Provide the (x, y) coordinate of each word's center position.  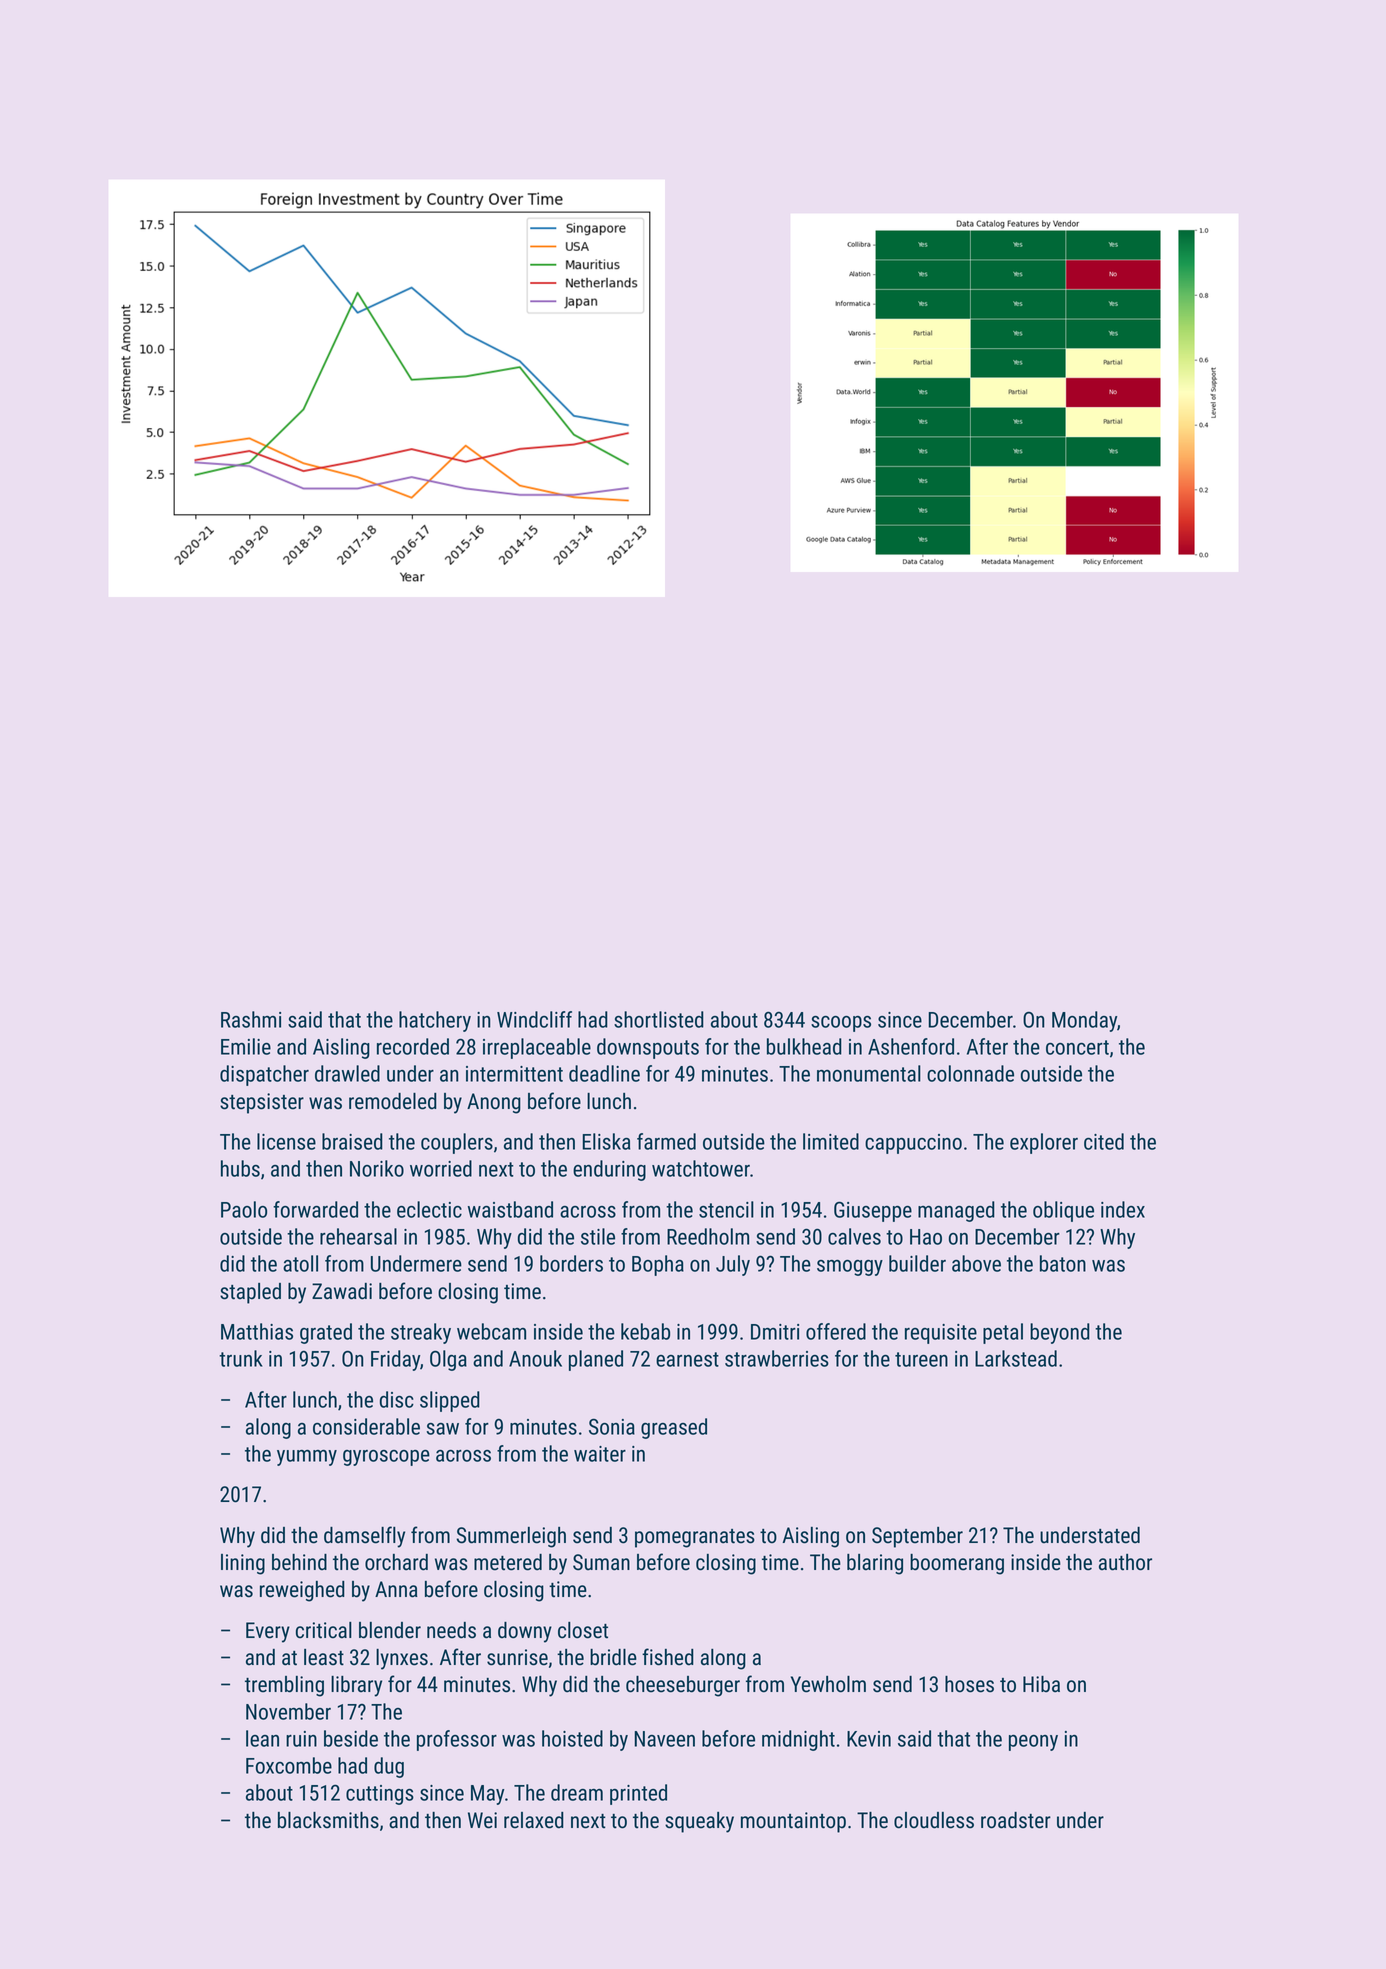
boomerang (957, 1564)
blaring (875, 1564)
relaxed (534, 1820)
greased (674, 1428)
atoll (300, 1263)
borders (571, 1263)
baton (1063, 1263)
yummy (307, 1458)
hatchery (435, 1021)
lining (243, 1564)
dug (389, 1767)
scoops (841, 1024)
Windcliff (534, 1019)
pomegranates (695, 1538)
